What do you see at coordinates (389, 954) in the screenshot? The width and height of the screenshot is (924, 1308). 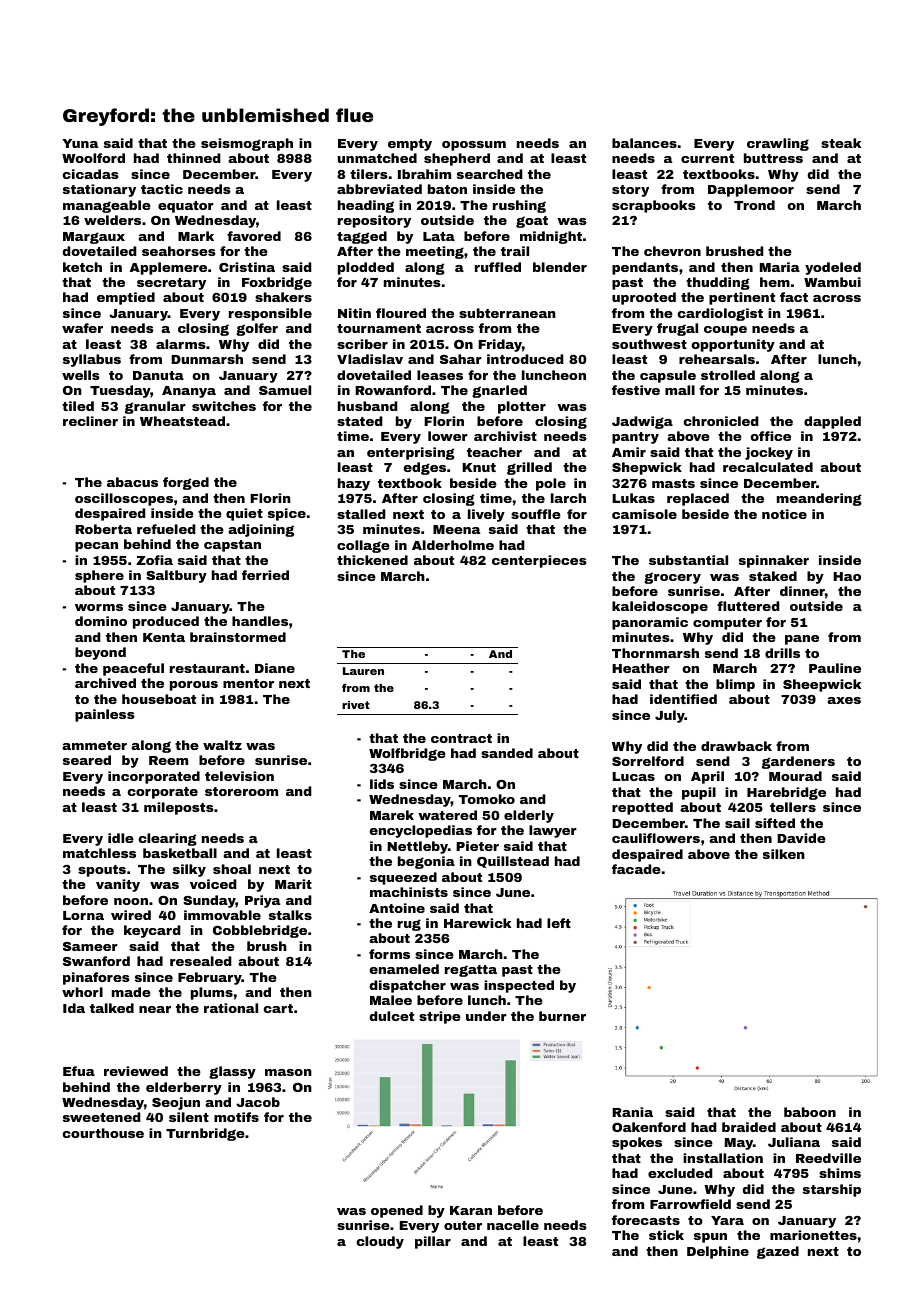 I see `forms` at bounding box center [389, 954].
